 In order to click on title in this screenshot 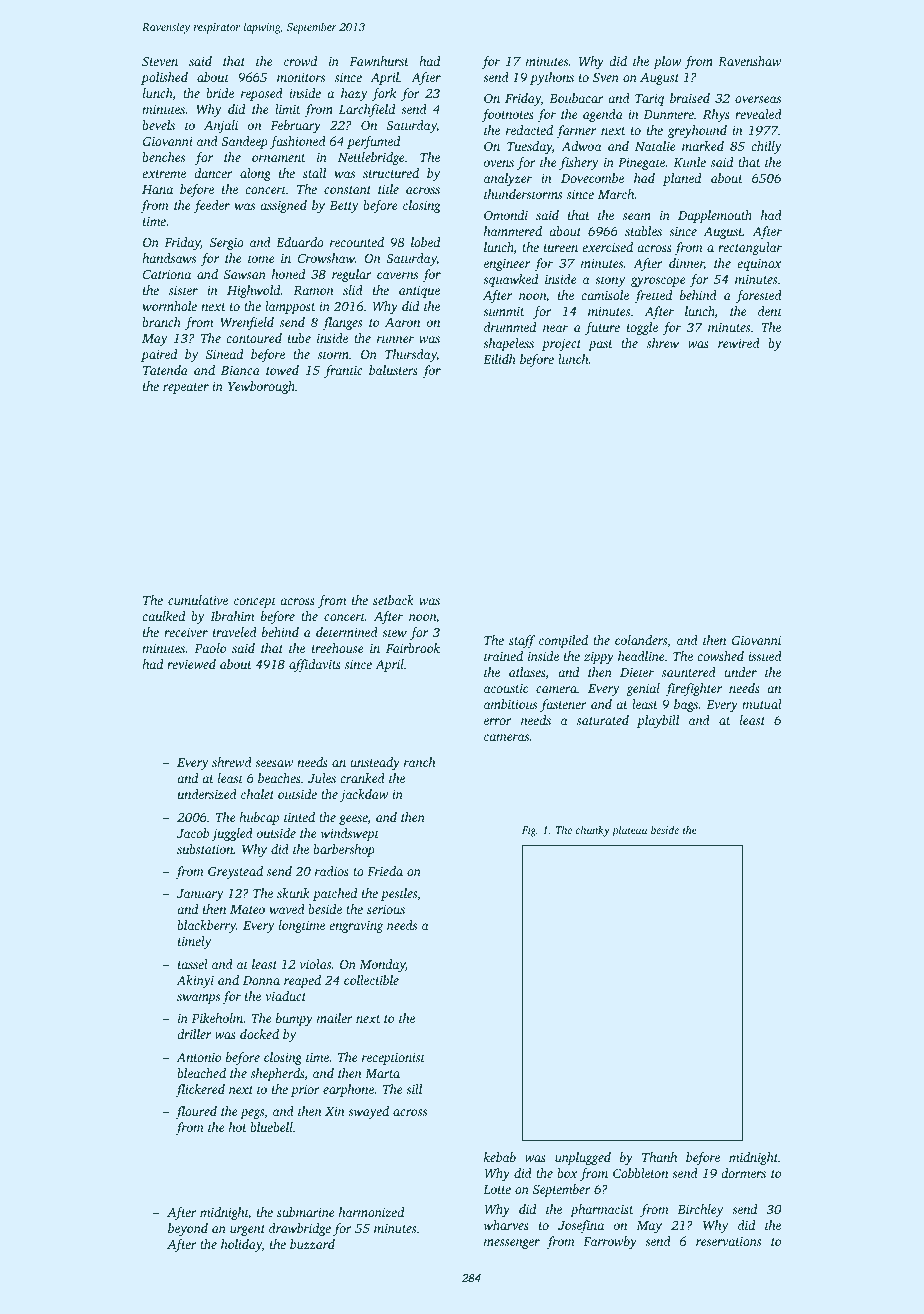, I will do `click(388, 189)`.
